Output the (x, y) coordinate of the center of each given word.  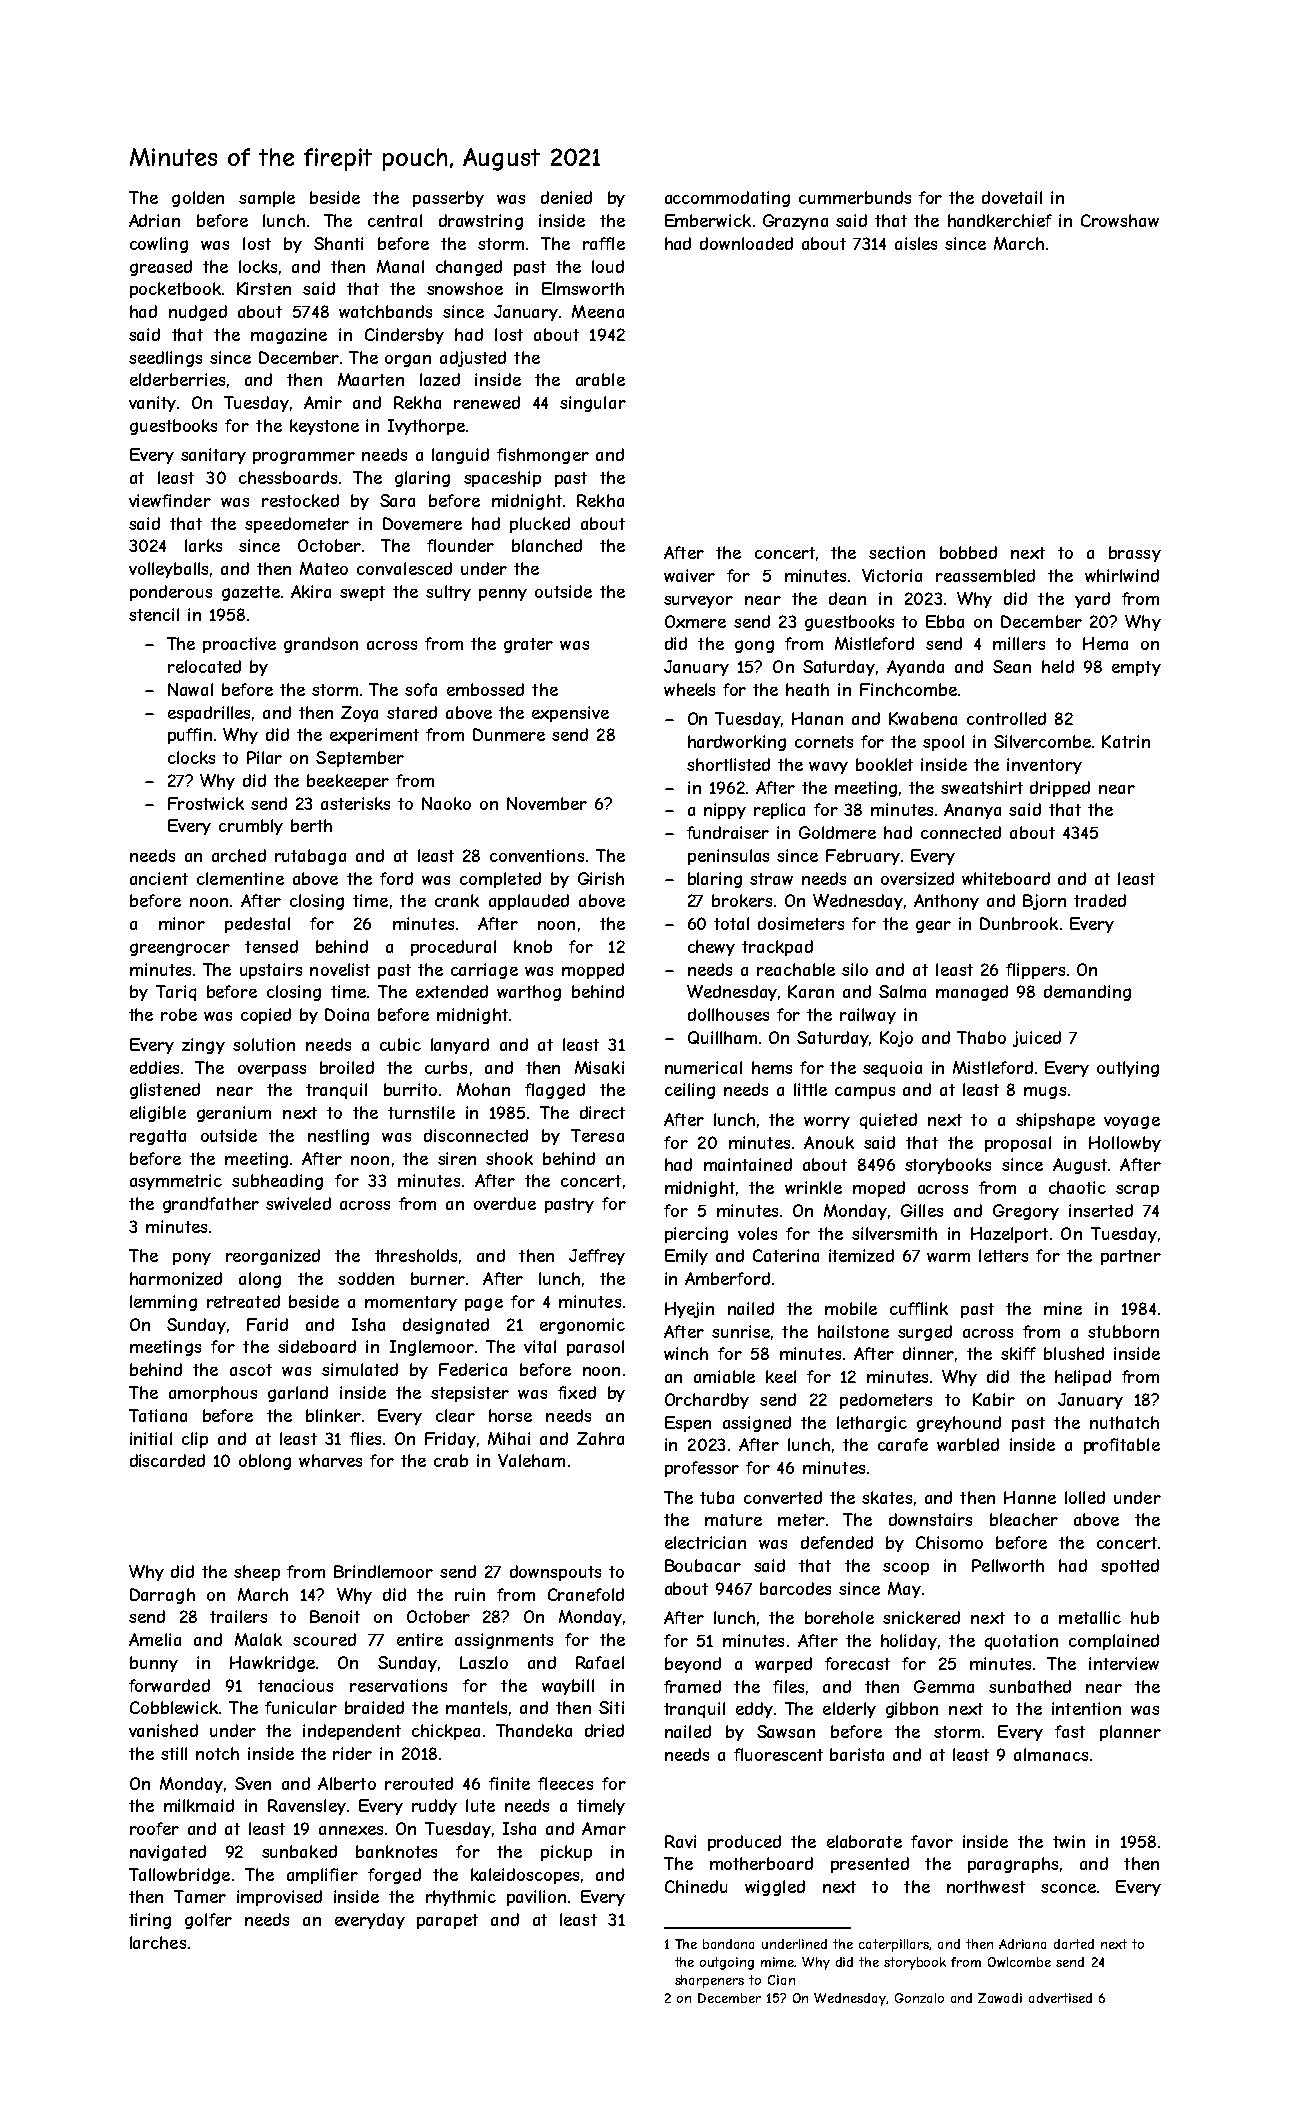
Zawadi (1000, 1998)
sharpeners (709, 1981)
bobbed (968, 552)
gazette (251, 593)
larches (158, 1942)
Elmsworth (583, 288)
